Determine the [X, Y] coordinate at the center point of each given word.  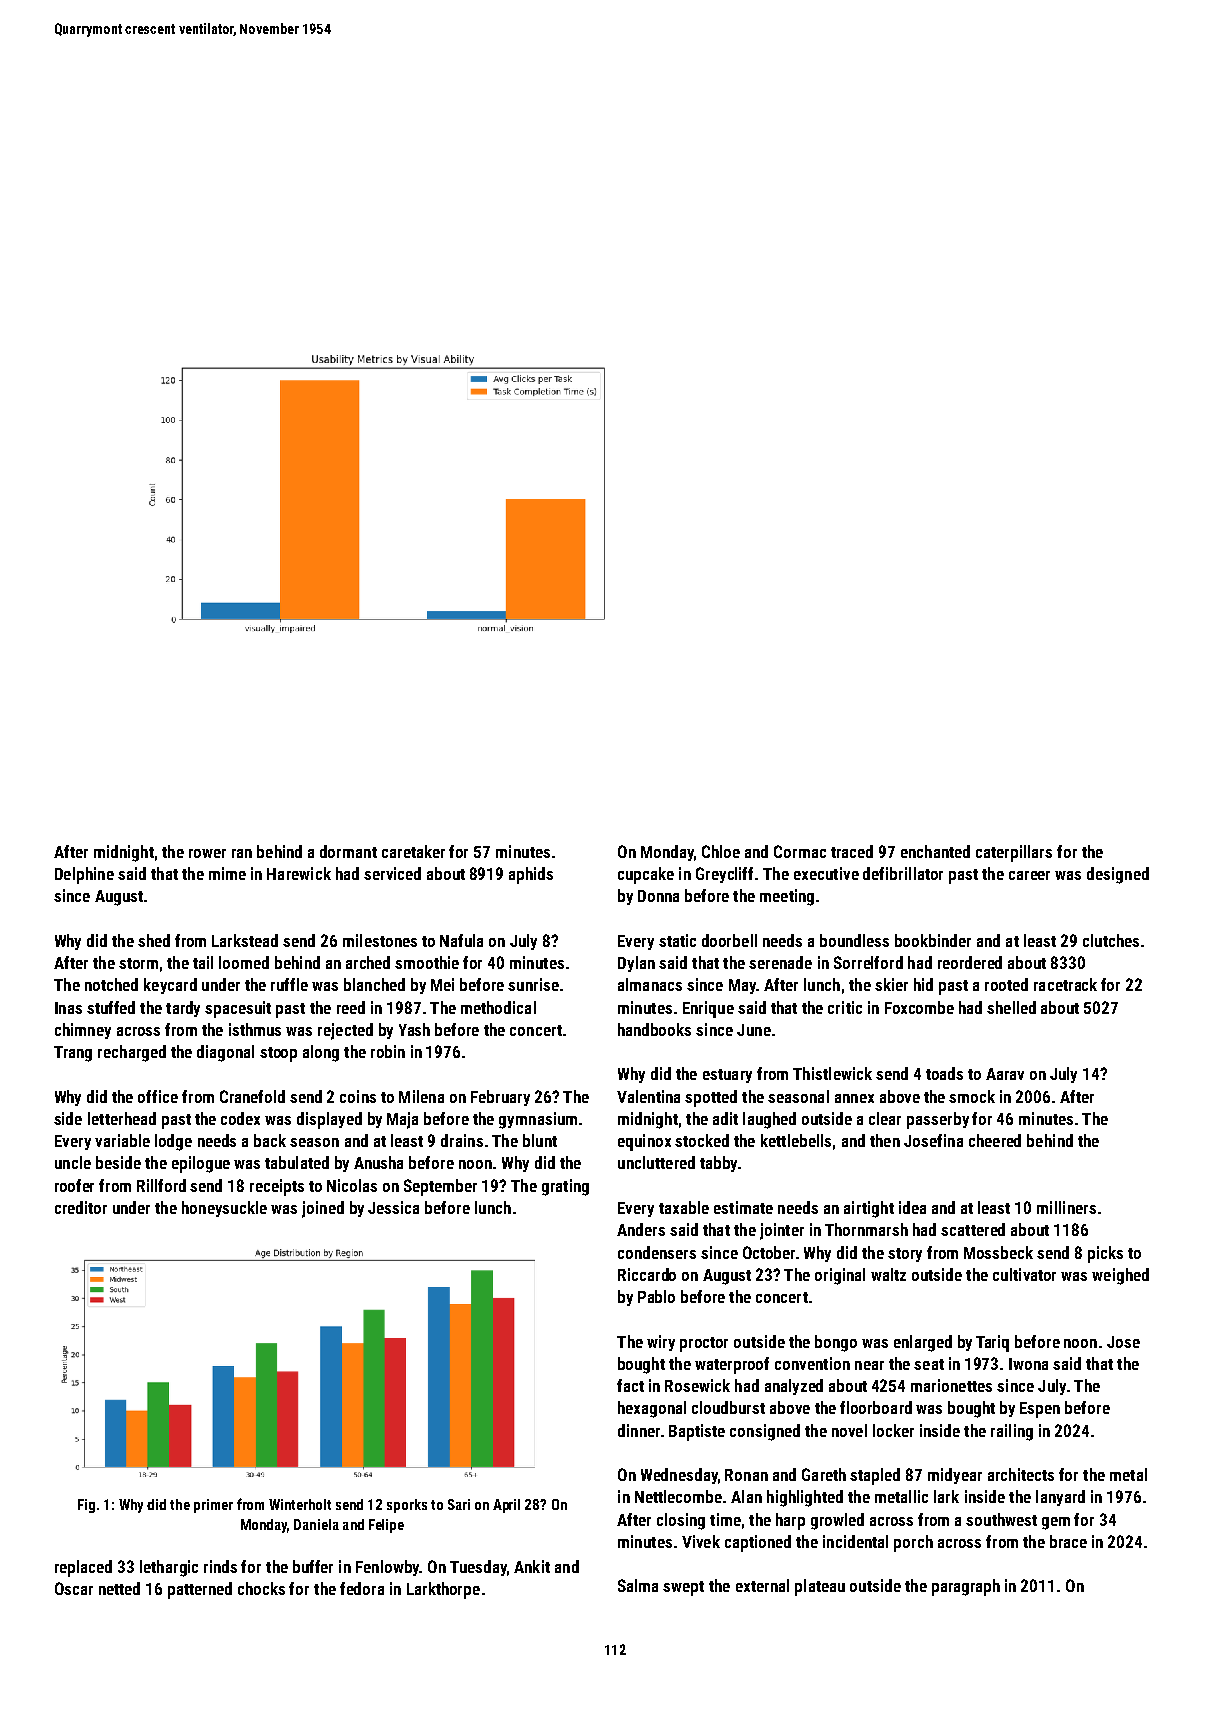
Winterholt [300, 1504]
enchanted [935, 851]
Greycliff [724, 875]
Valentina [648, 1096]
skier [891, 984]
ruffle [289, 984]
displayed [329, 1120]
